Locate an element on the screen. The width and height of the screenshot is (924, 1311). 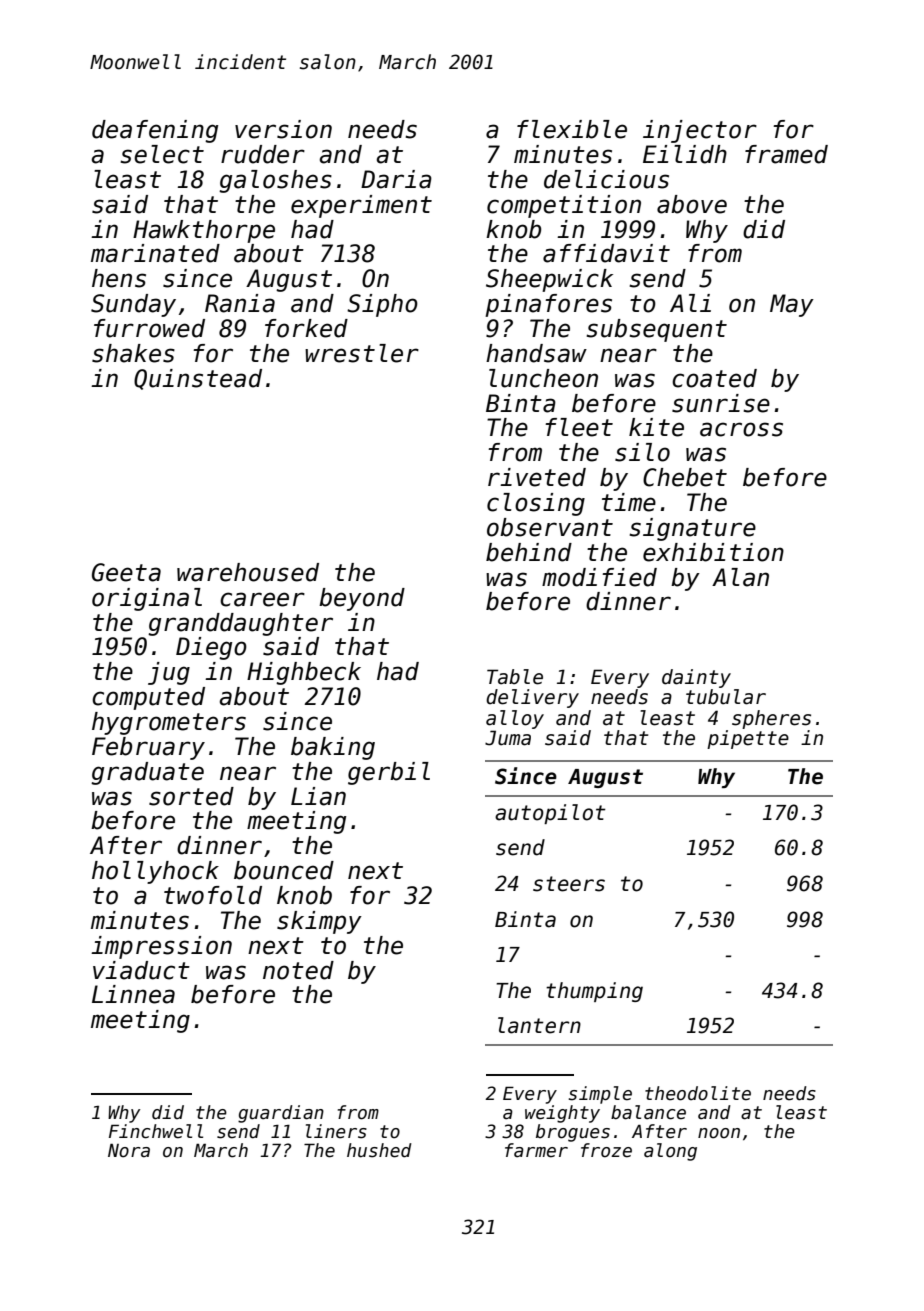
coated is located at coordinates (714, 378).
